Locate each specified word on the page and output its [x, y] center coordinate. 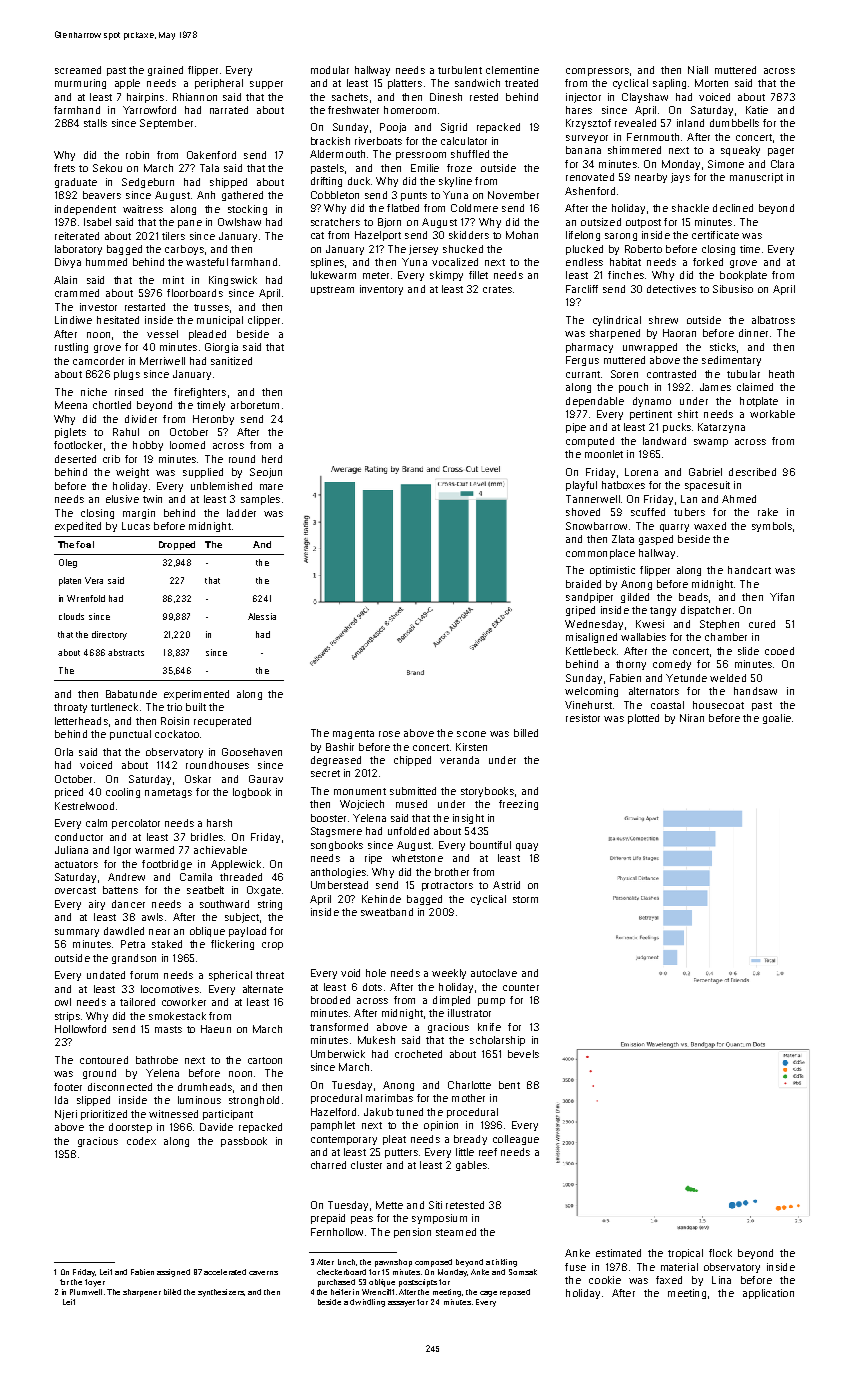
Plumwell [86, 1292]
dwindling [367, 1303]
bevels [523, 1054]
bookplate [743, 276]
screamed [78, 70]
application [768, 1294]
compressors [597, 72]
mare [271, 487]
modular [330, 70]
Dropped [177, 545]
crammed [77, 293]
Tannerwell [593, 499]
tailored [137, 1002]
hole [376, 973]
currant [583, 374]
